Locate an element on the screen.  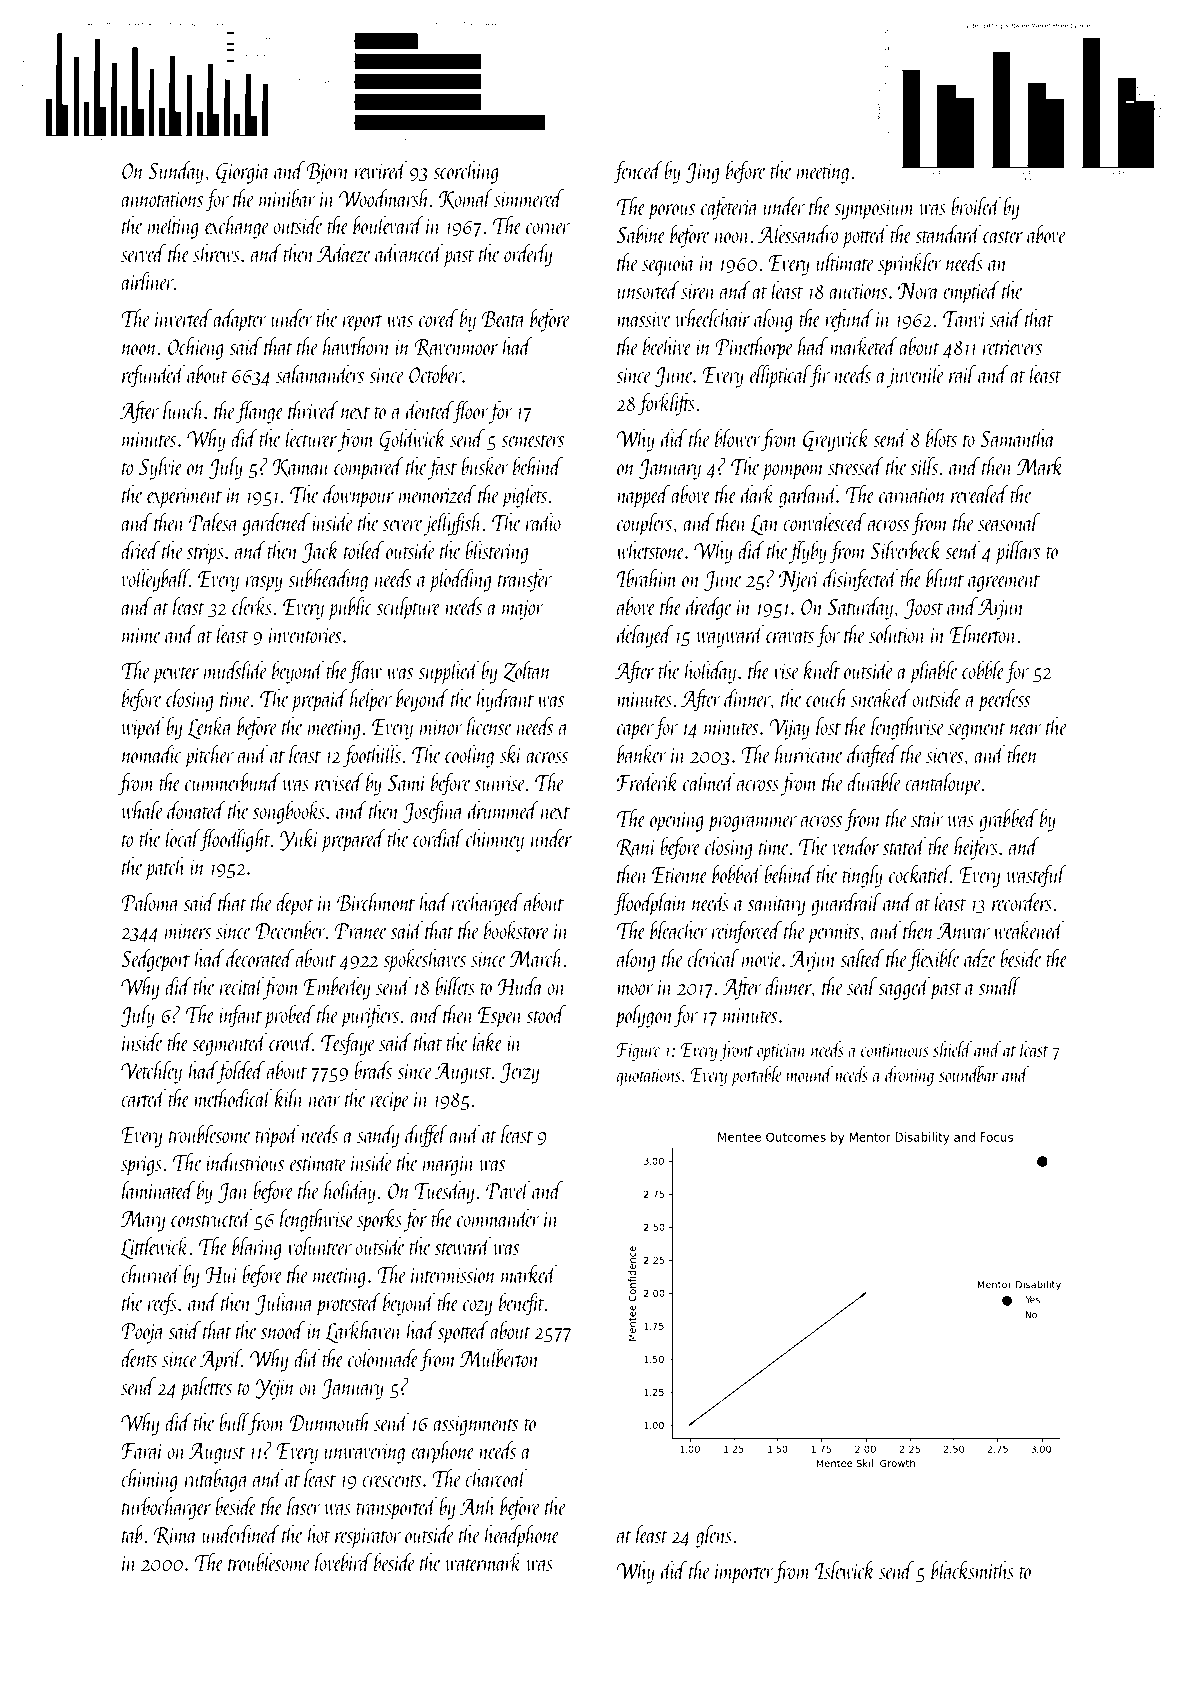
lovebird is located at coordinates (343, 1562).
